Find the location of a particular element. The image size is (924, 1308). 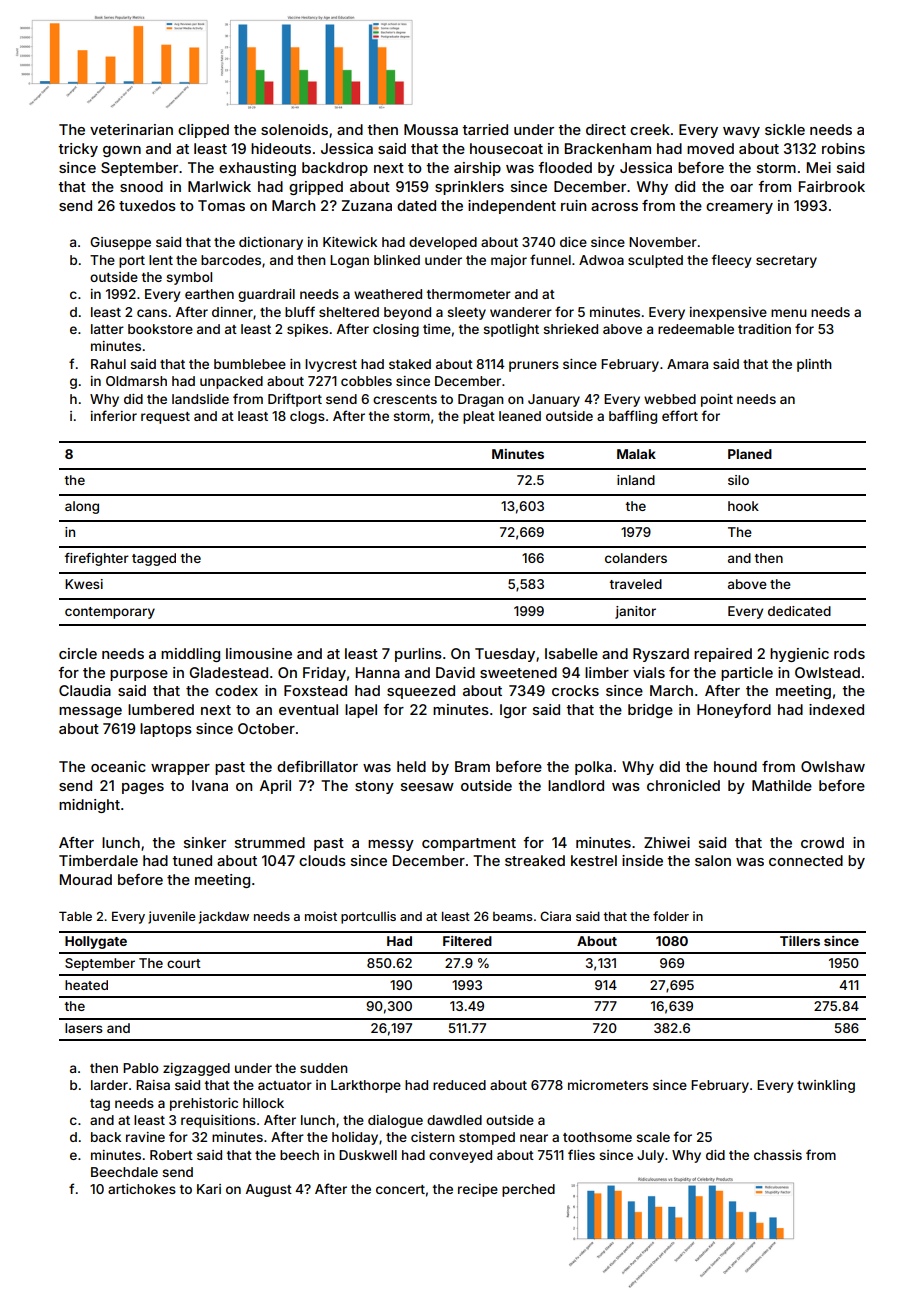

scale is located at coordinates (653, 1137).
